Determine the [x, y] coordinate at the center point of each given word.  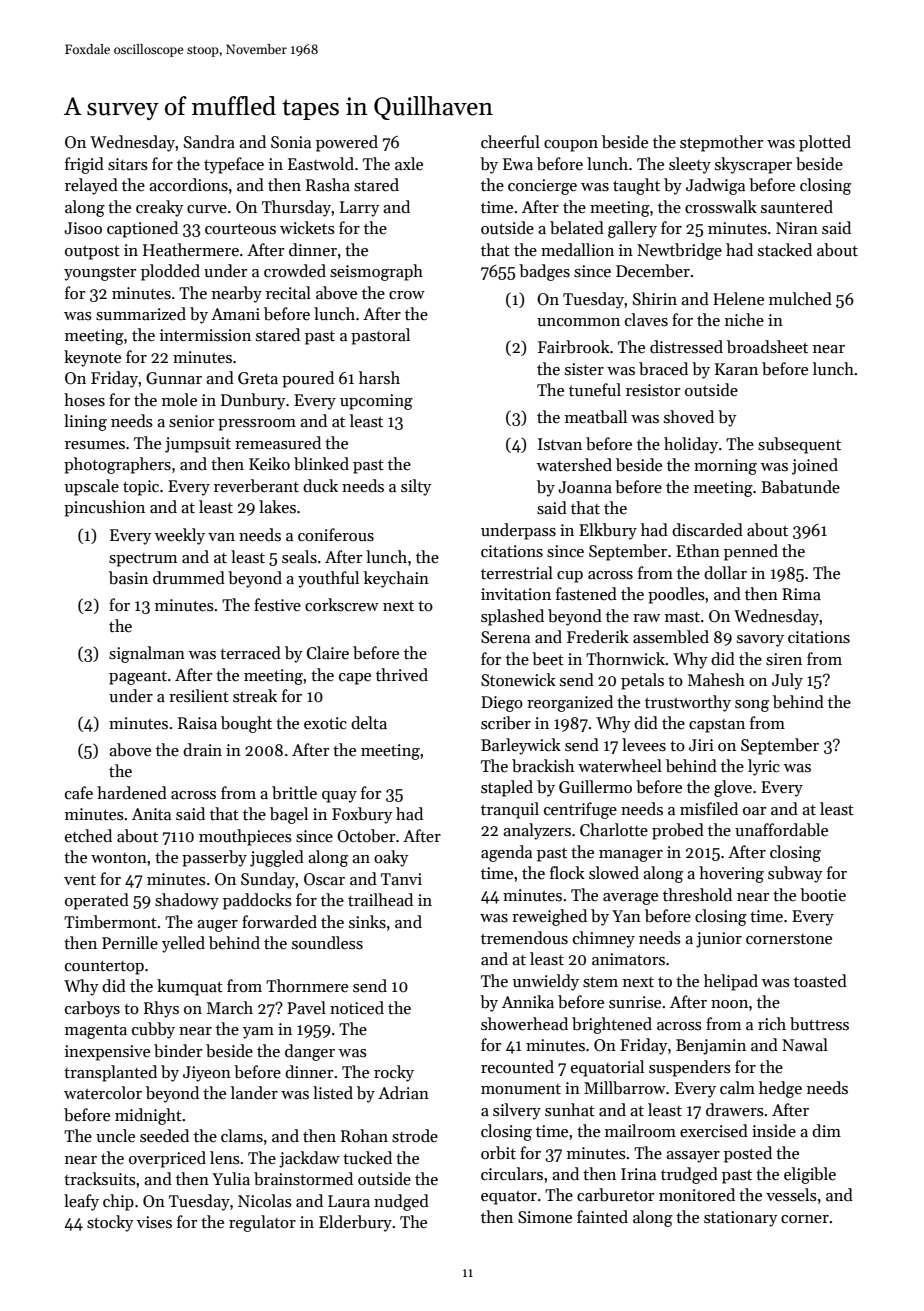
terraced [250, 653]
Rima [801, 594]
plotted [825, 143]
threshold [697, 895]
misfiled [709, 809]
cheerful [510, 142]
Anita [151, 814]
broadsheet [767, 347]
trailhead [380, 900]
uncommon [578, 322]
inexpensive [107, 1053]
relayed [91, 186]
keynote [92, 358]
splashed [512, 617]
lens [225, 1158]
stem [600, 982]
